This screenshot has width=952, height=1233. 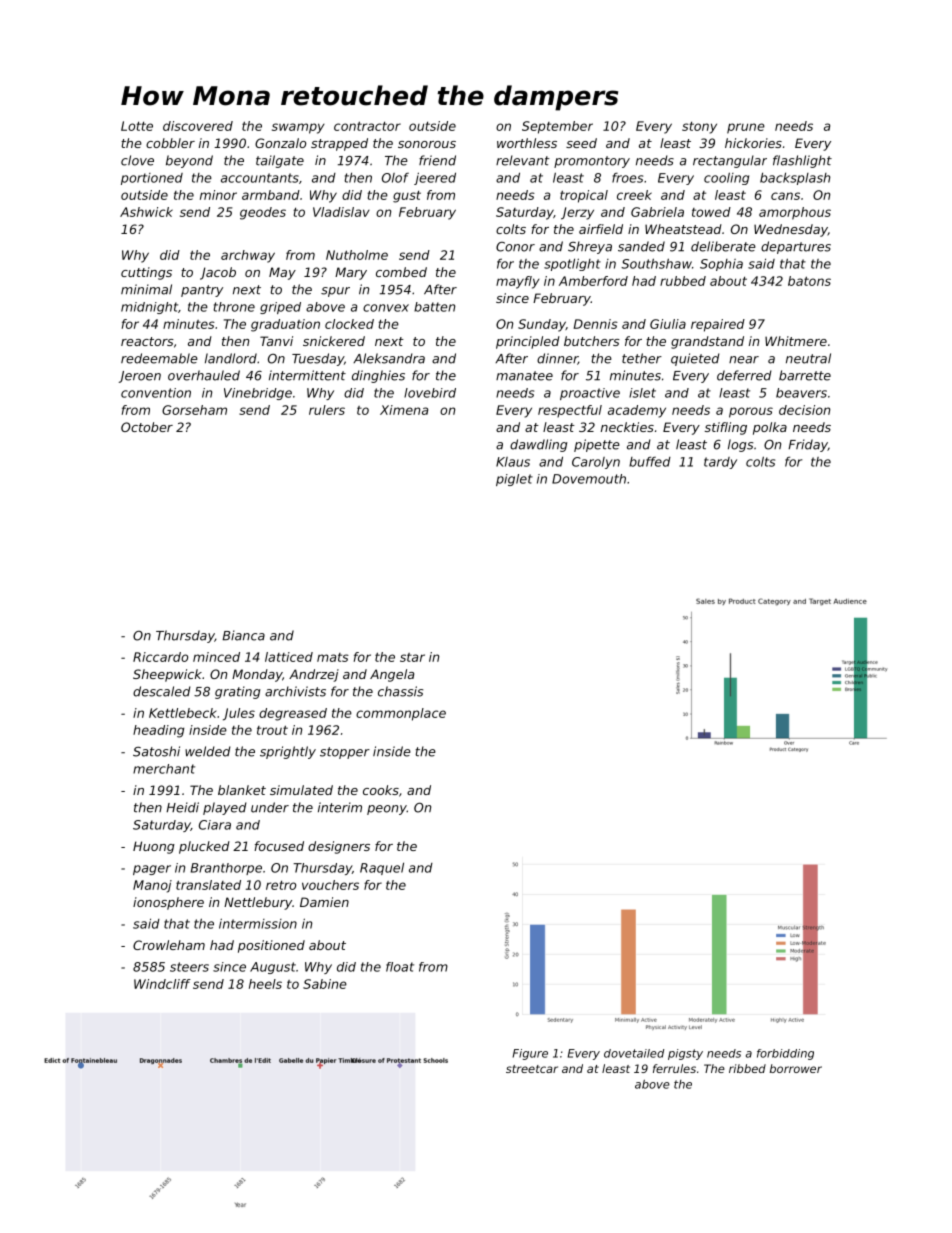 What do you see at coordinates (387, 810) in the screenshot?
I see `peony` at bounding box center [387, 810].
